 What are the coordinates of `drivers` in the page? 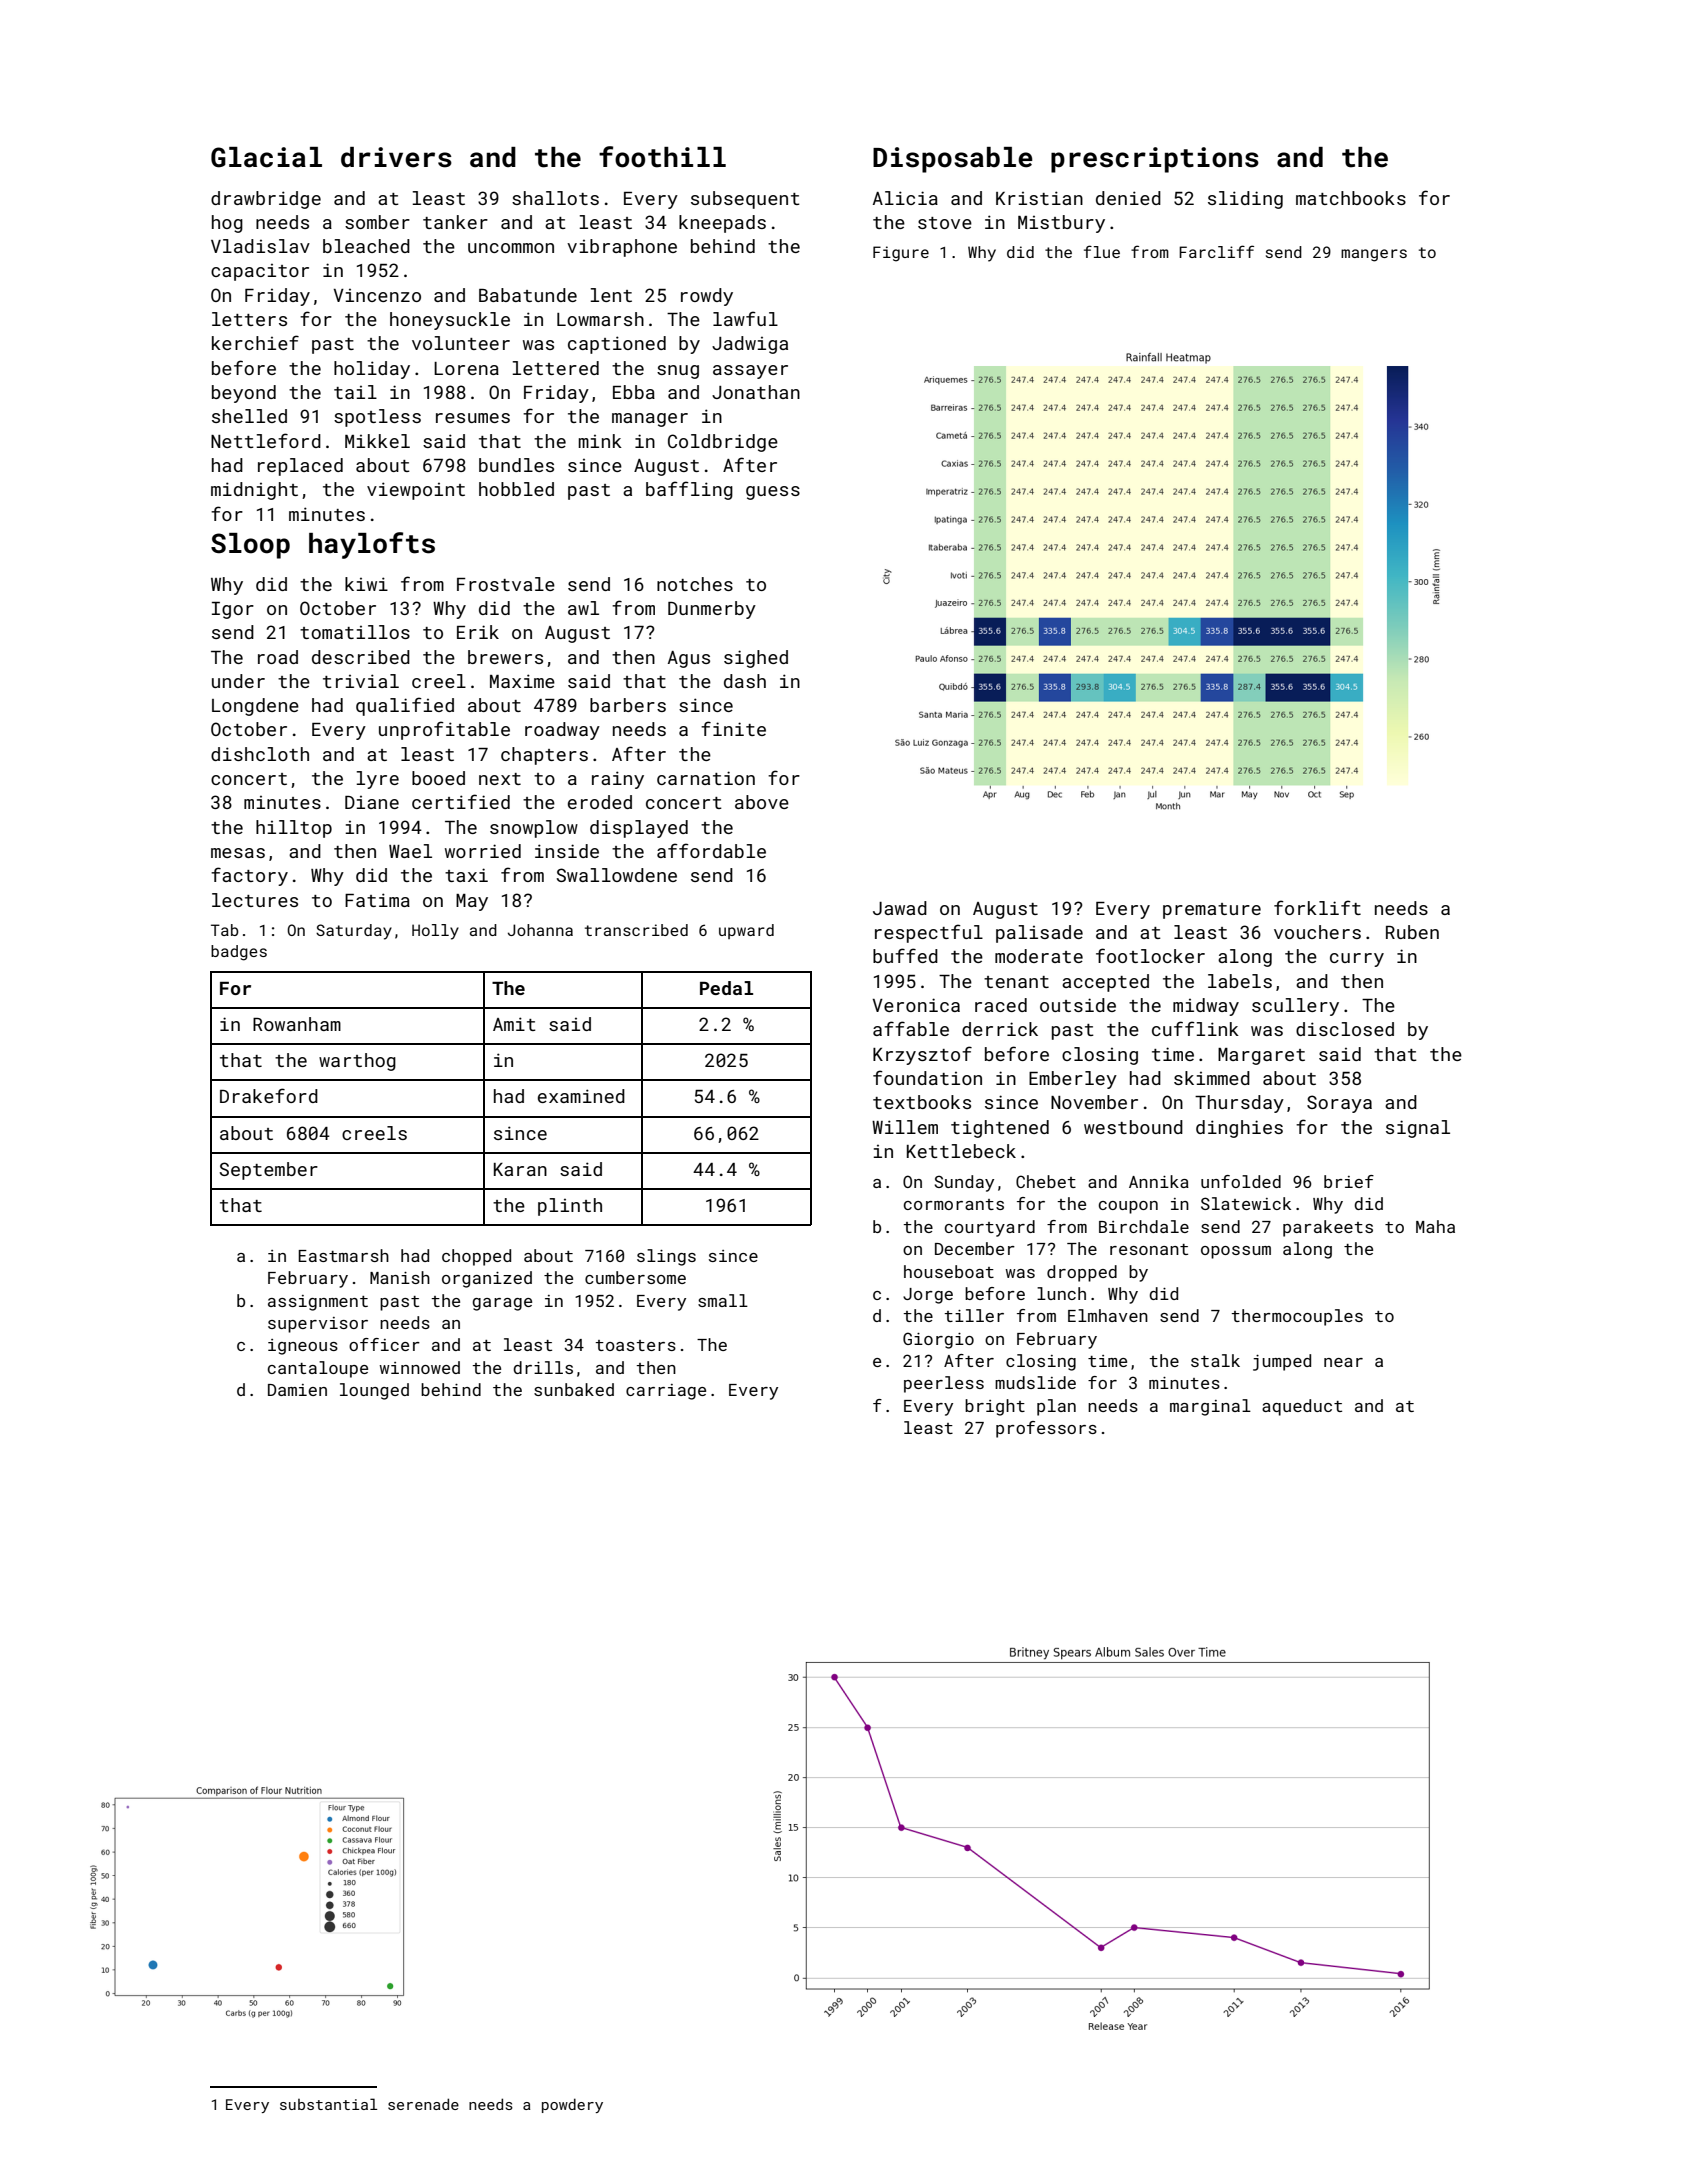 It's located at (396, 157).
